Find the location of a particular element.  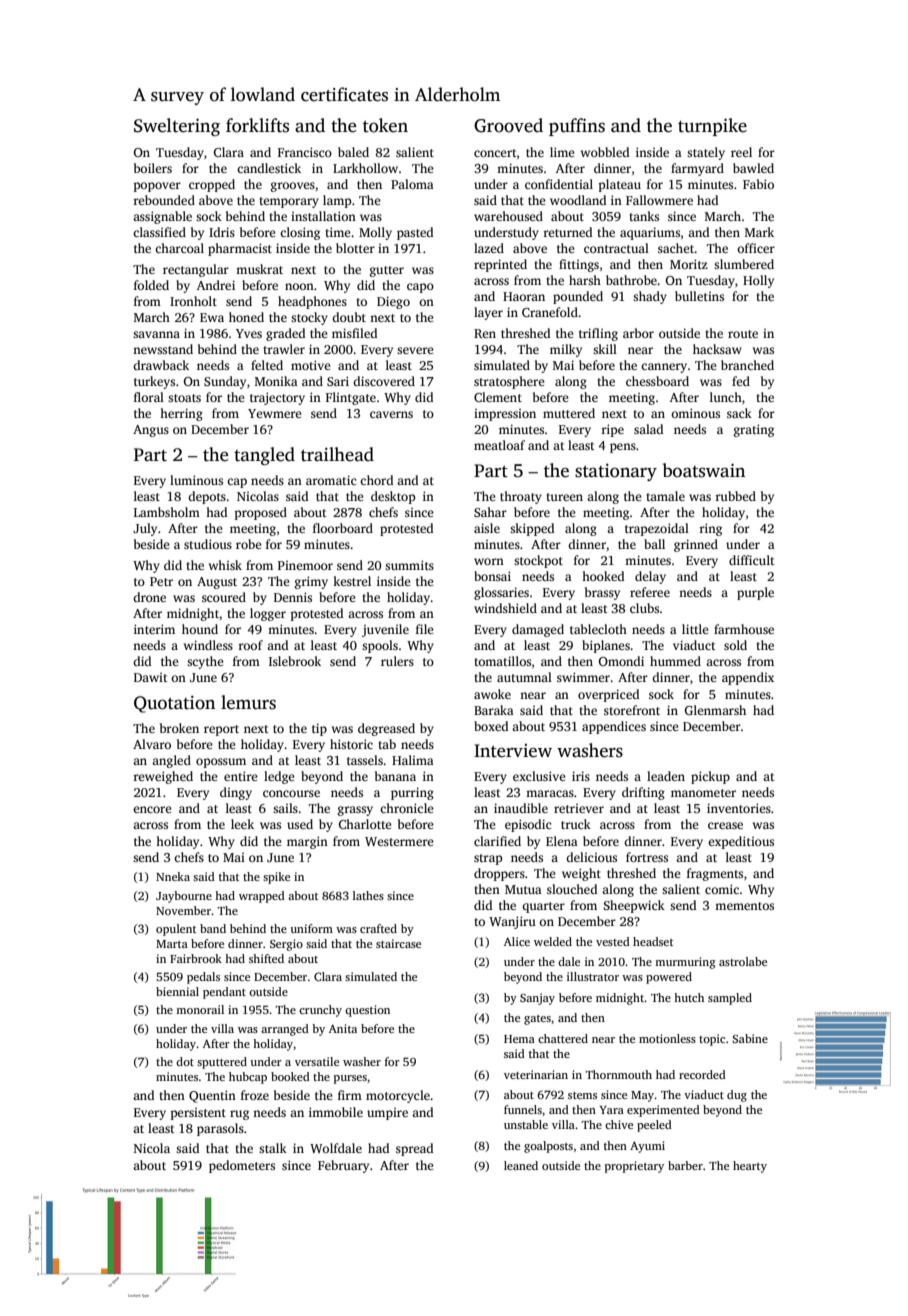

farmyard is located at coordinates (697, 169).
